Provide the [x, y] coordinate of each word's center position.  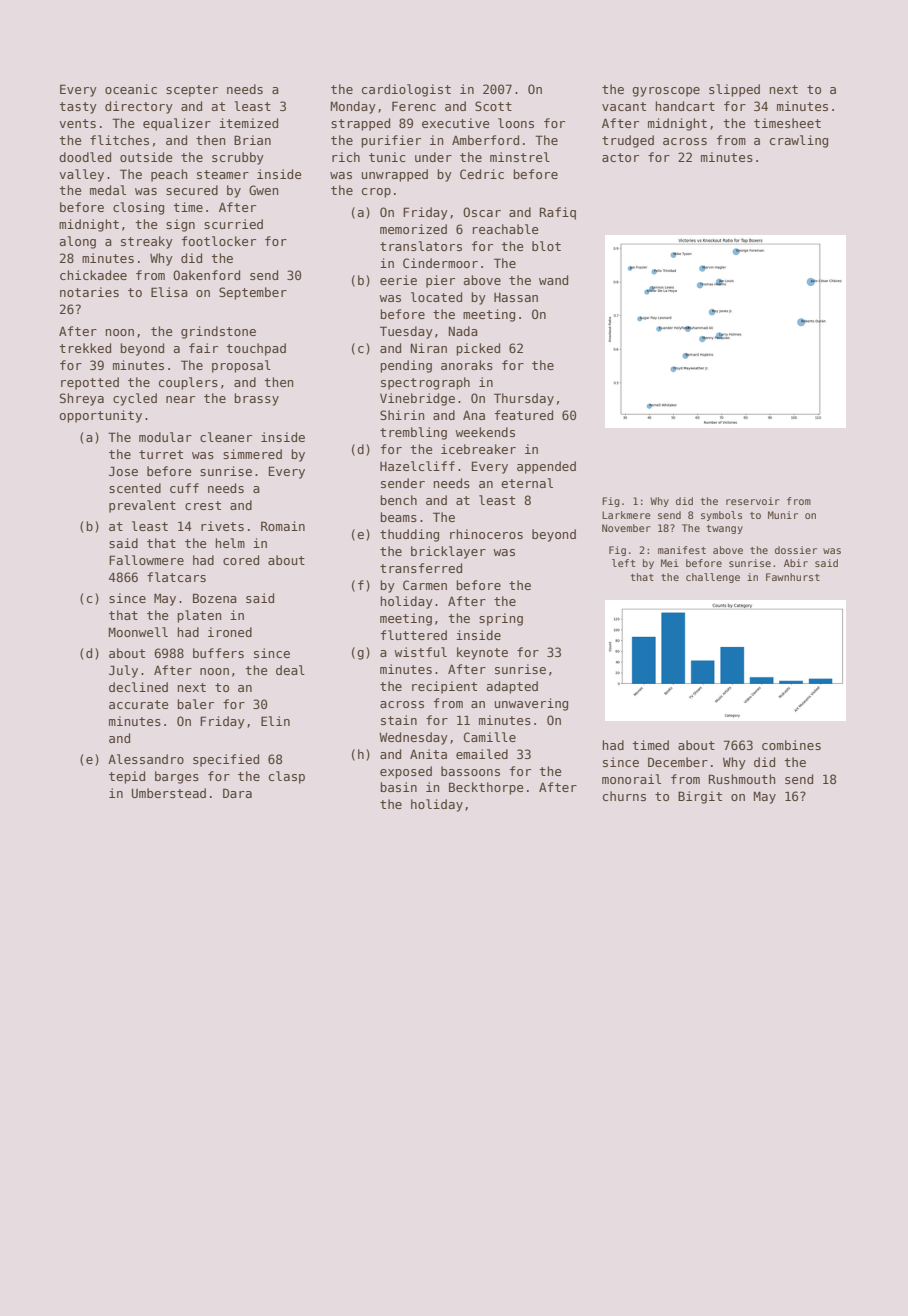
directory [139, 107]
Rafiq [558, 213]
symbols [721, 516]
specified [226, 760]
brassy [256, 399]
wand [553, 280]
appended [546, 467]
